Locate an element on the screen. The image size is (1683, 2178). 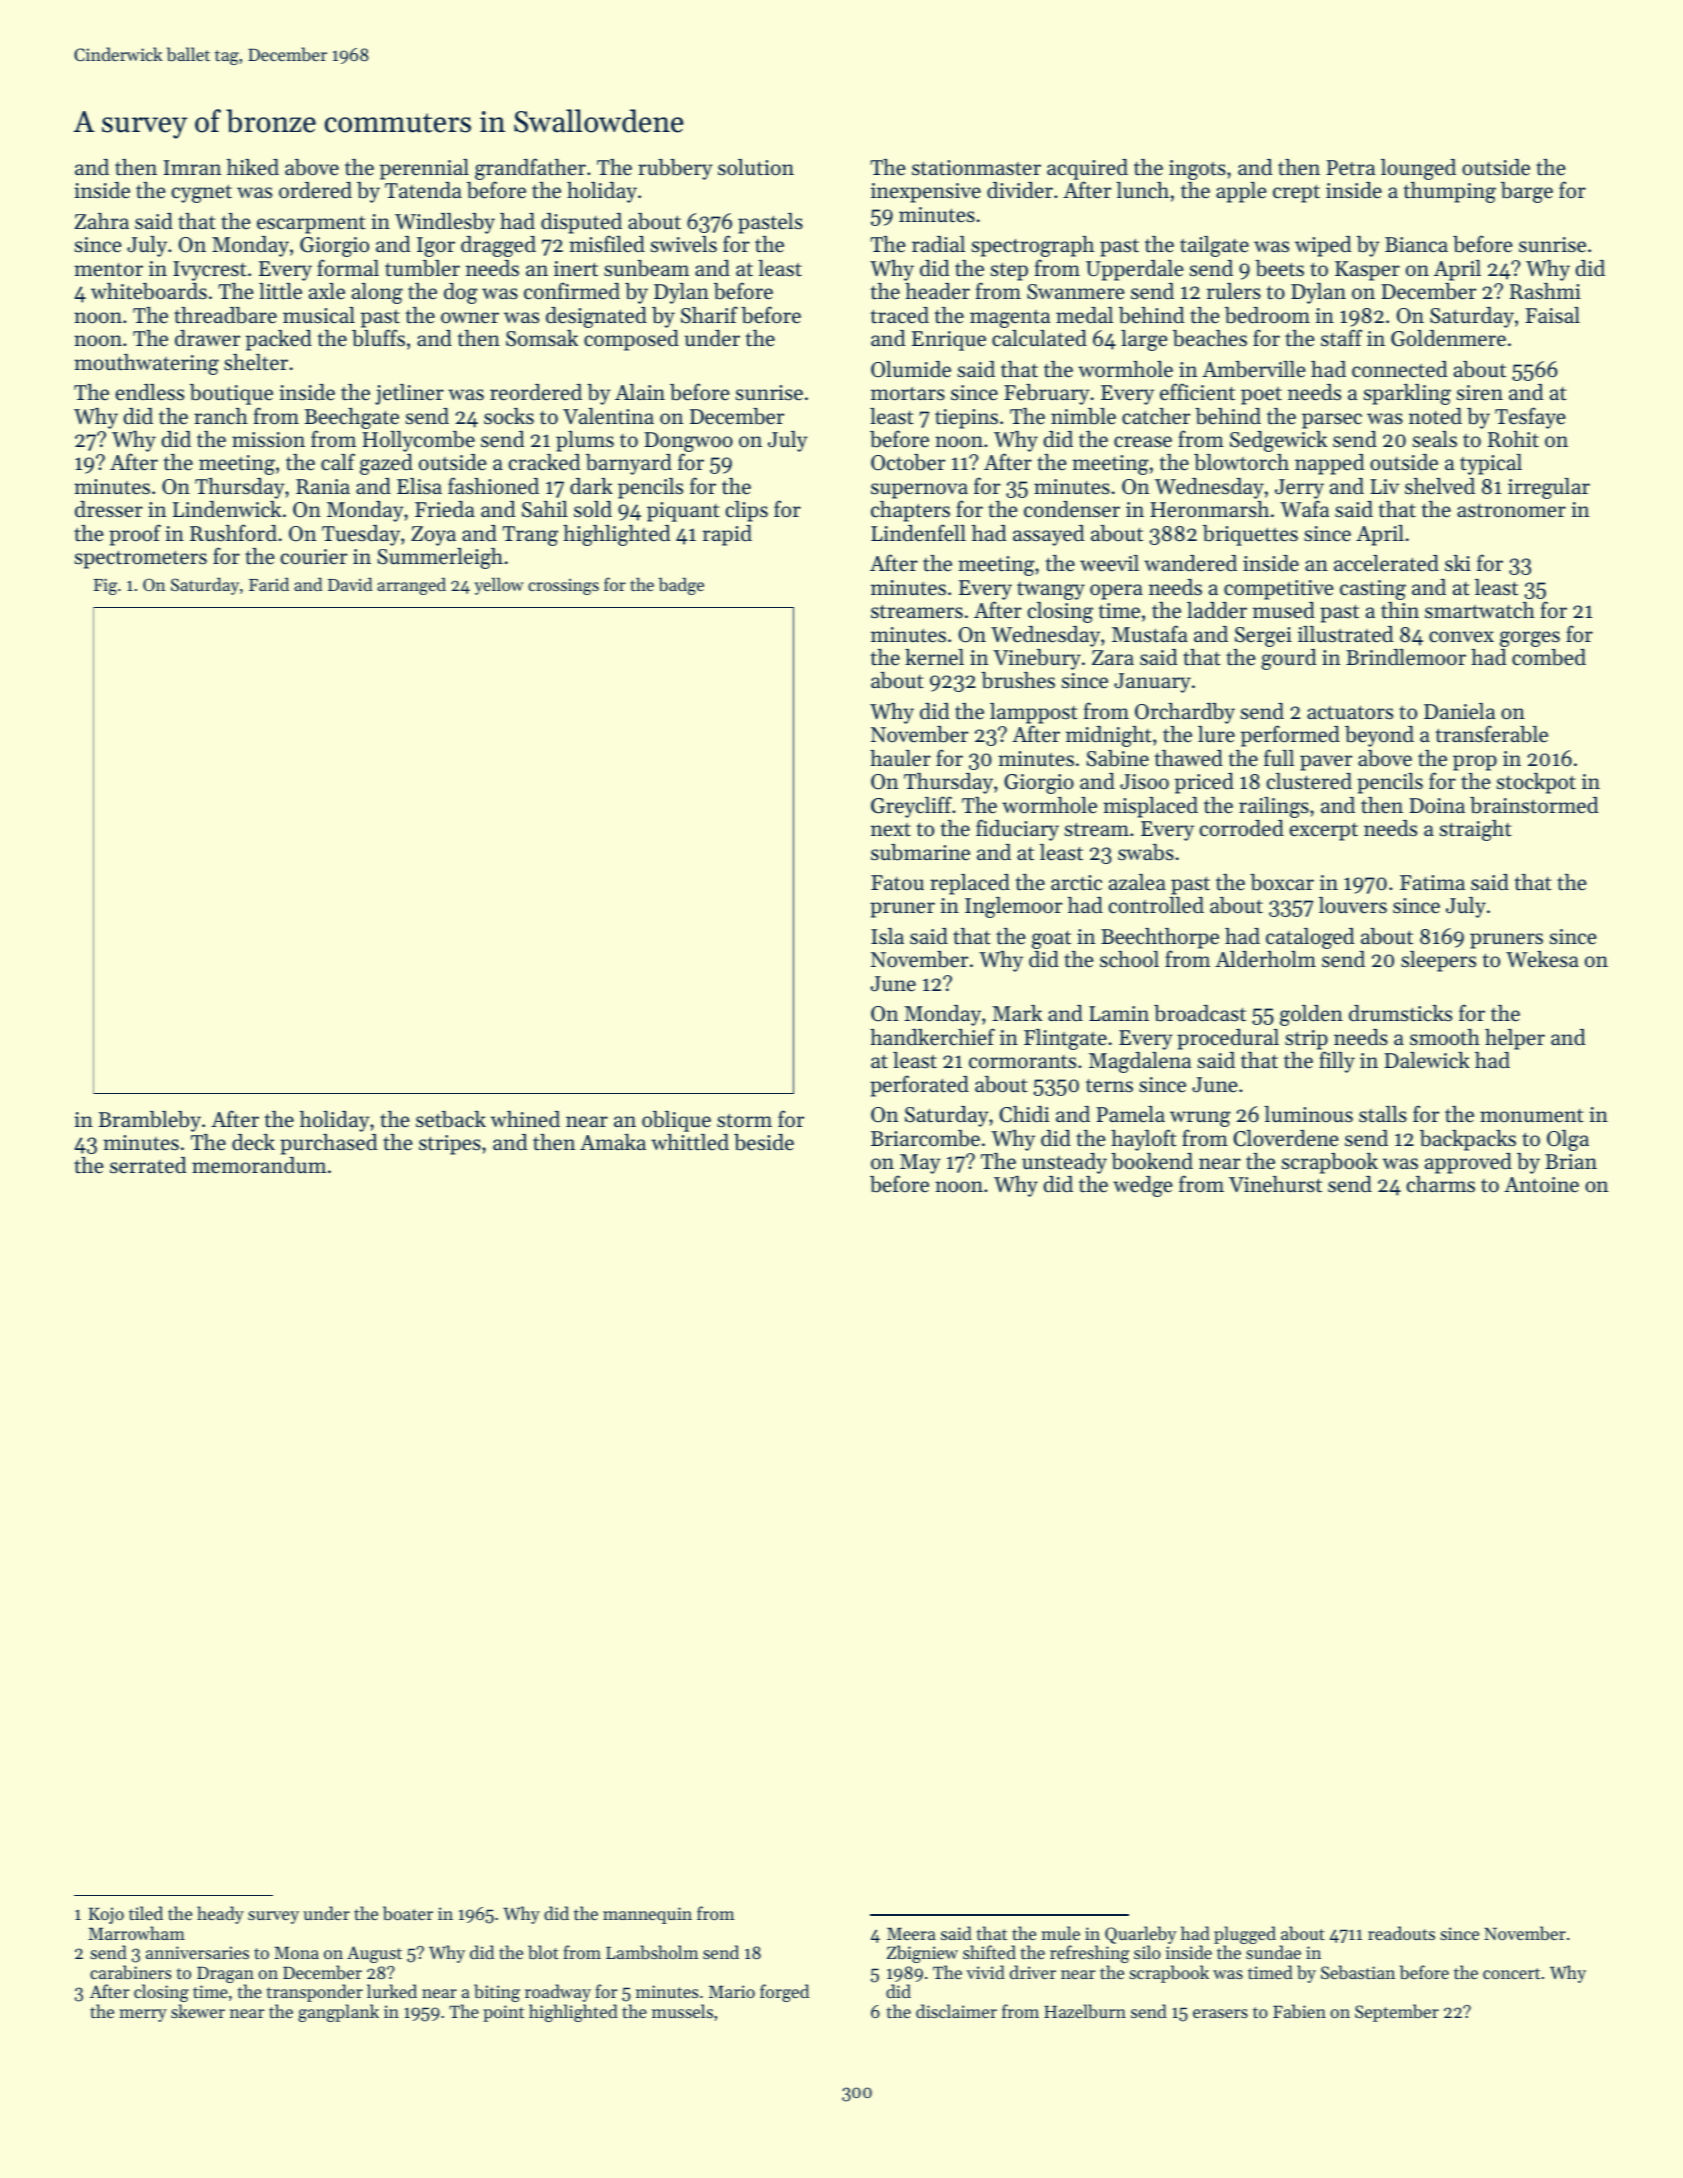
Rashmi is located at coordinates (1545, 291).
